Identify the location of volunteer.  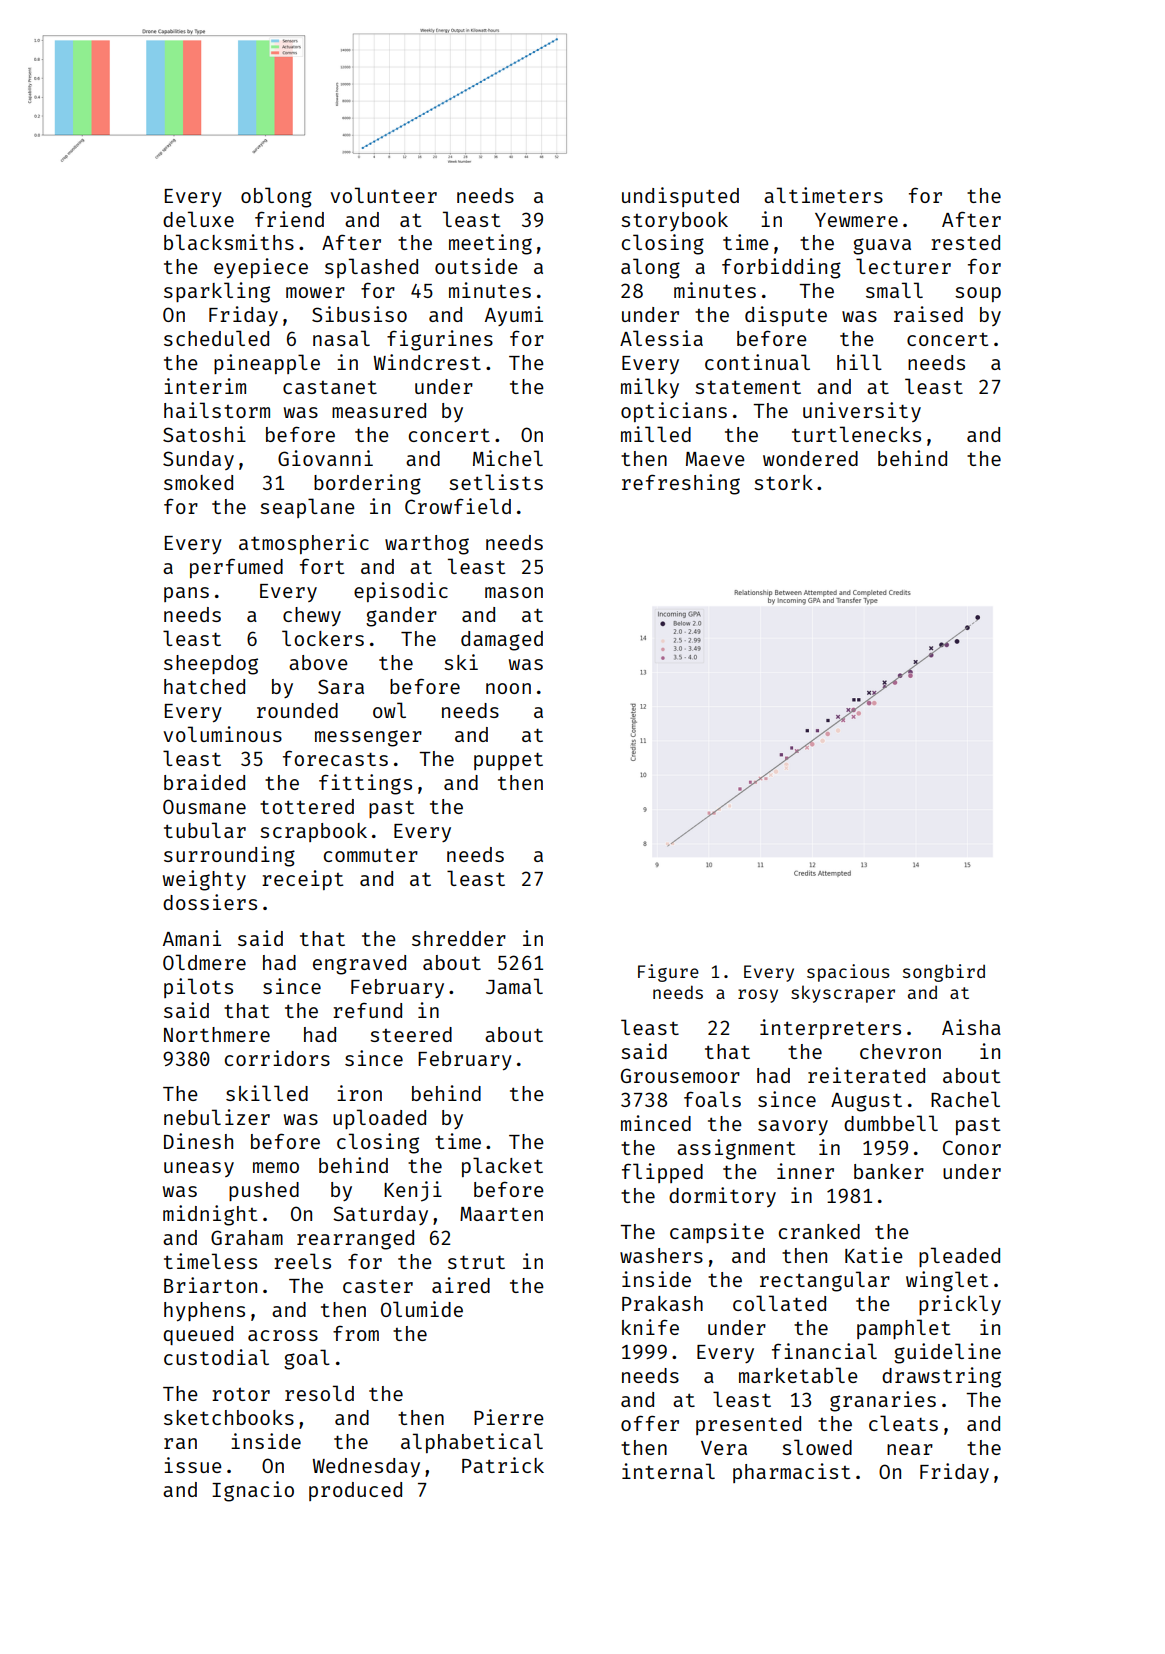
(383, 195).
